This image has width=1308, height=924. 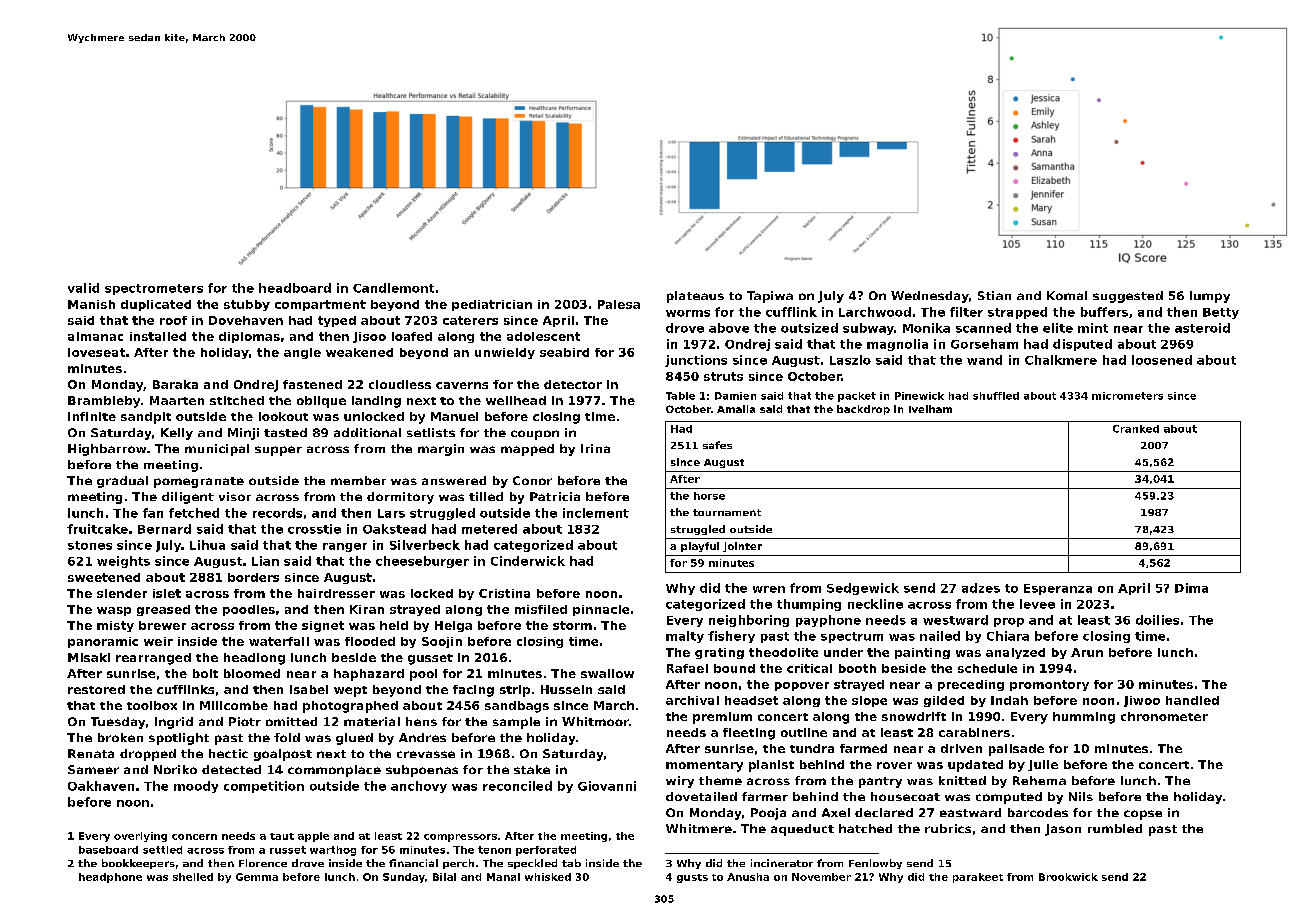 What do you see at coordinates (1043, 765) in the image?
I see `Julie` at bounding box center [1043, 765].
